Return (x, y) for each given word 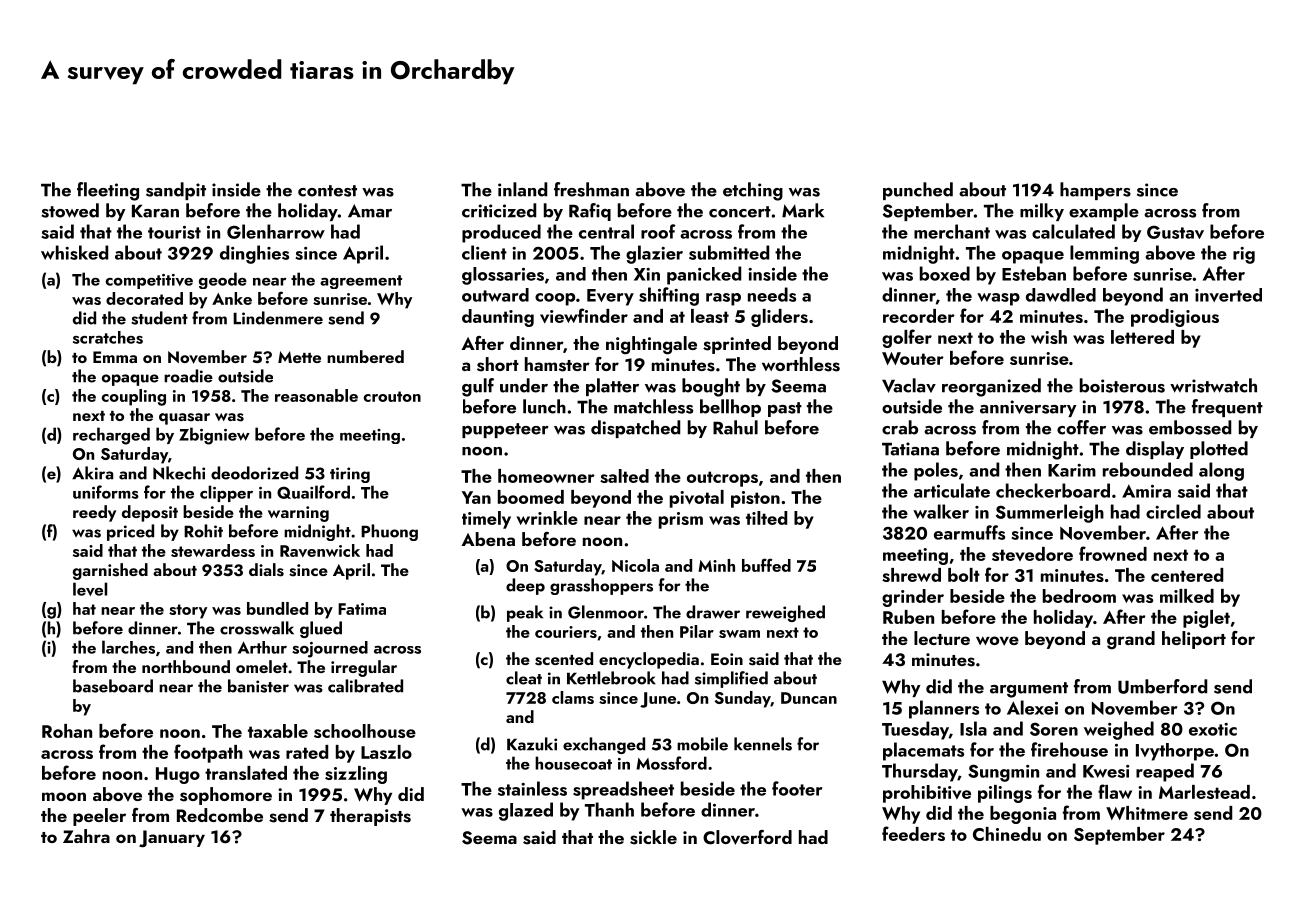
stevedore (1032, 554)
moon (64, 796)
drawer (713, 612)
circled (1173, 511)
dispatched (635, 429)
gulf (478, 387)
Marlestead (1204, 792)
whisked (74, 252)
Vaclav (909, 385)
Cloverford (747, 837)
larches (128, 647)
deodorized (254, 473)
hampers (1095, 191)
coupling (134, 397)
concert (740, 212)
